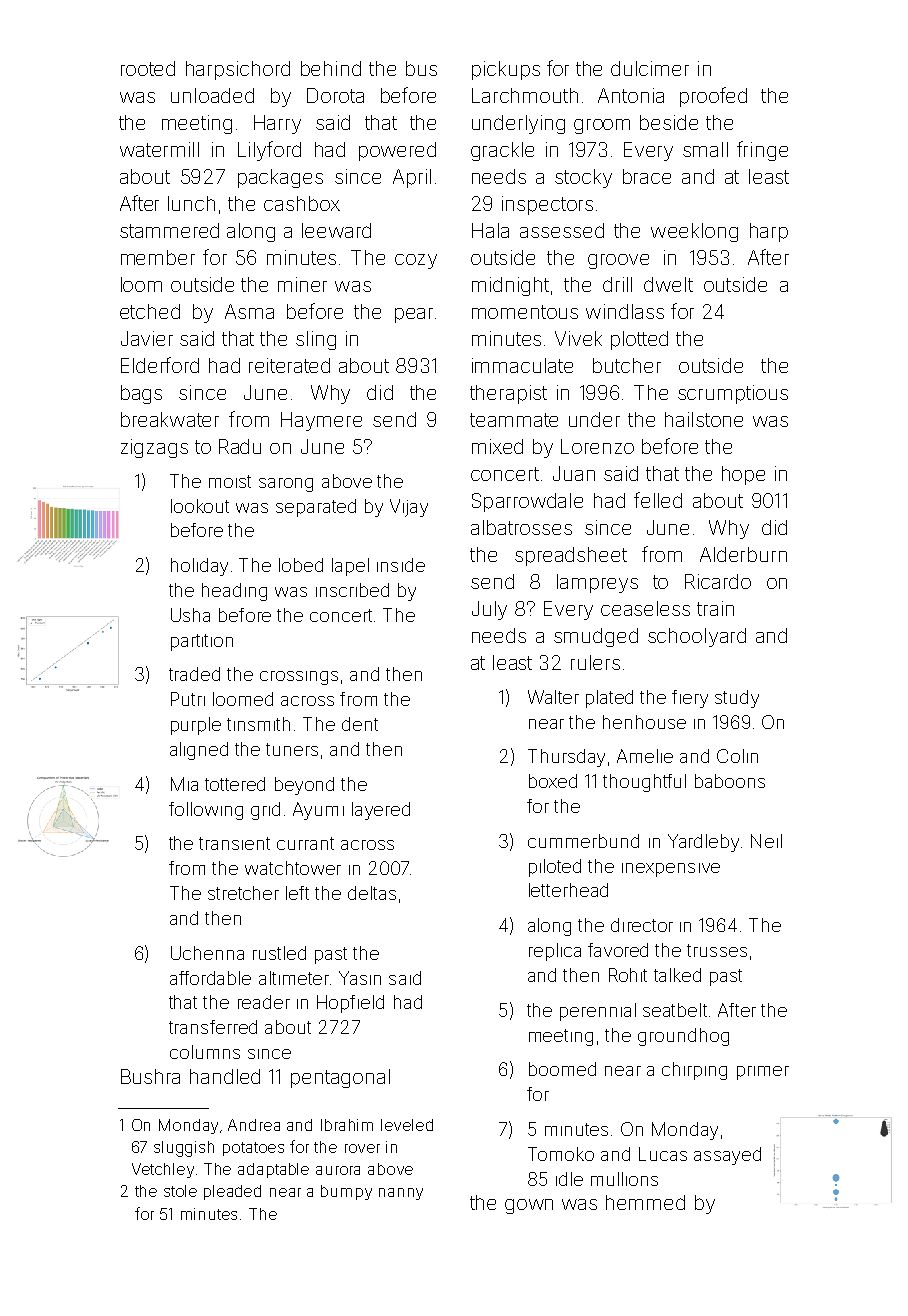  I want to click on fringe, so click(762, 151).
